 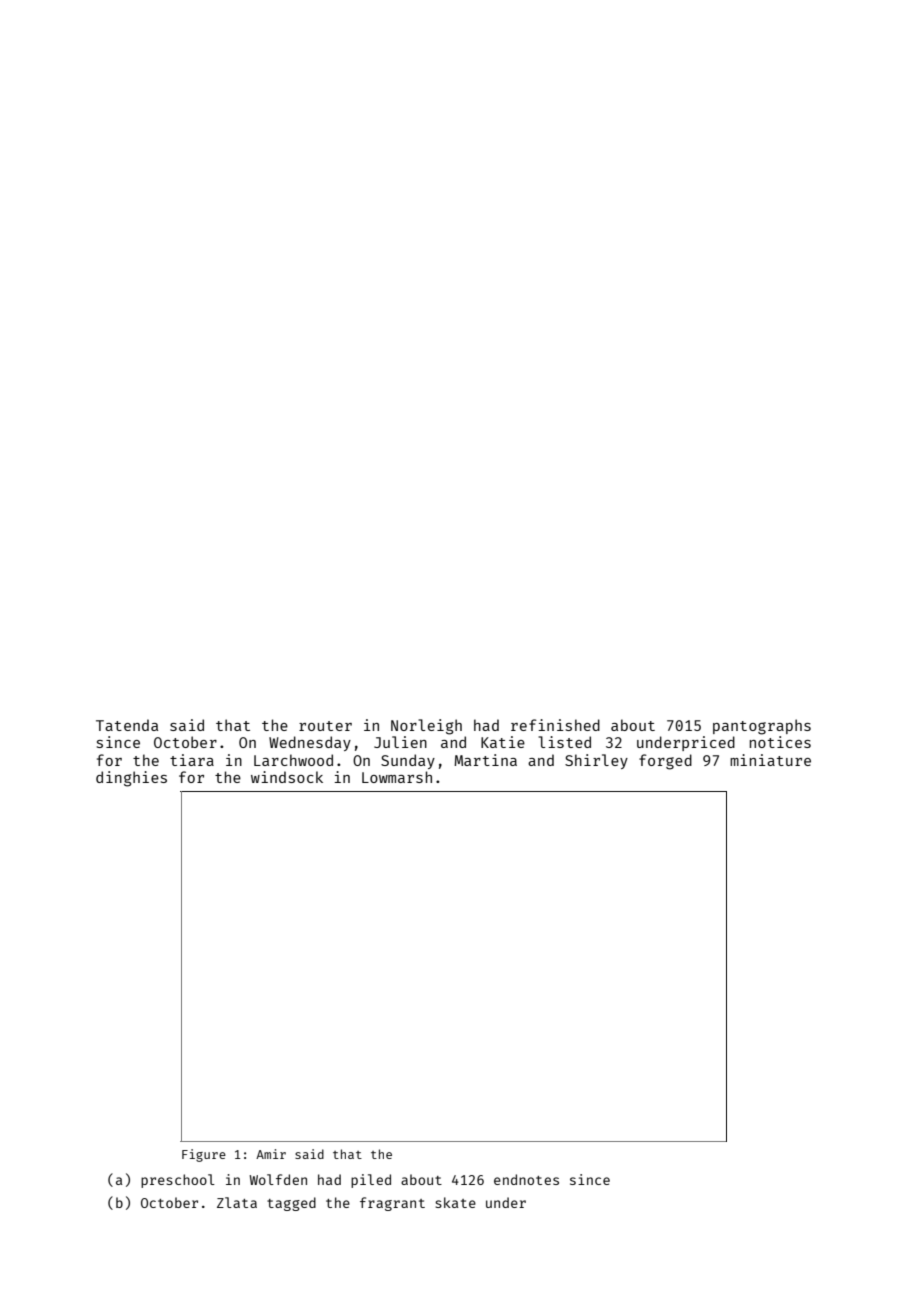 What do you see at coordinates (485, 760) in the screenshot?
I see `Martina` at bounding box center [485, 760].
